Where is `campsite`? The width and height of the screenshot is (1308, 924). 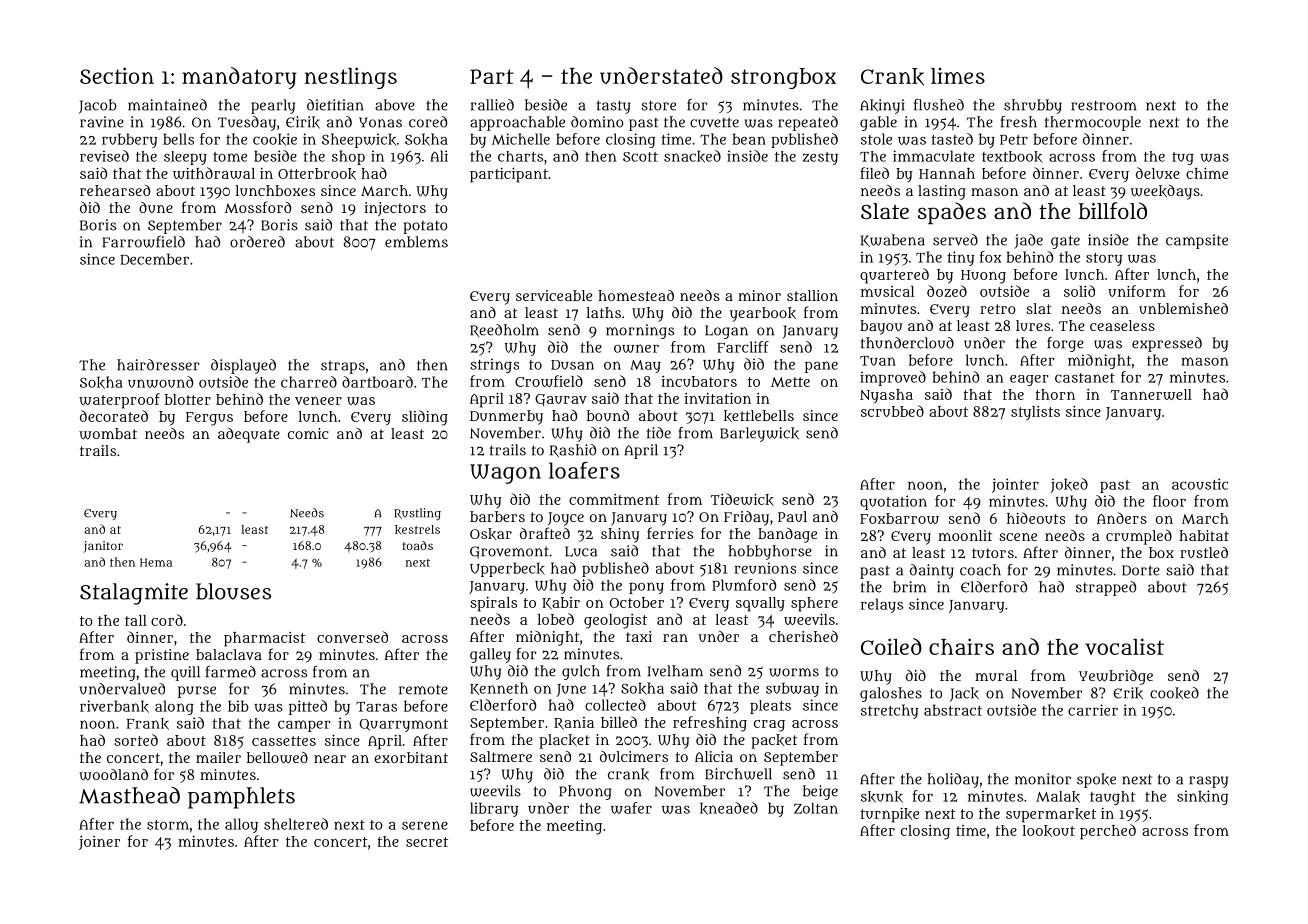
campsite is located at coordinates (1197, 241).
